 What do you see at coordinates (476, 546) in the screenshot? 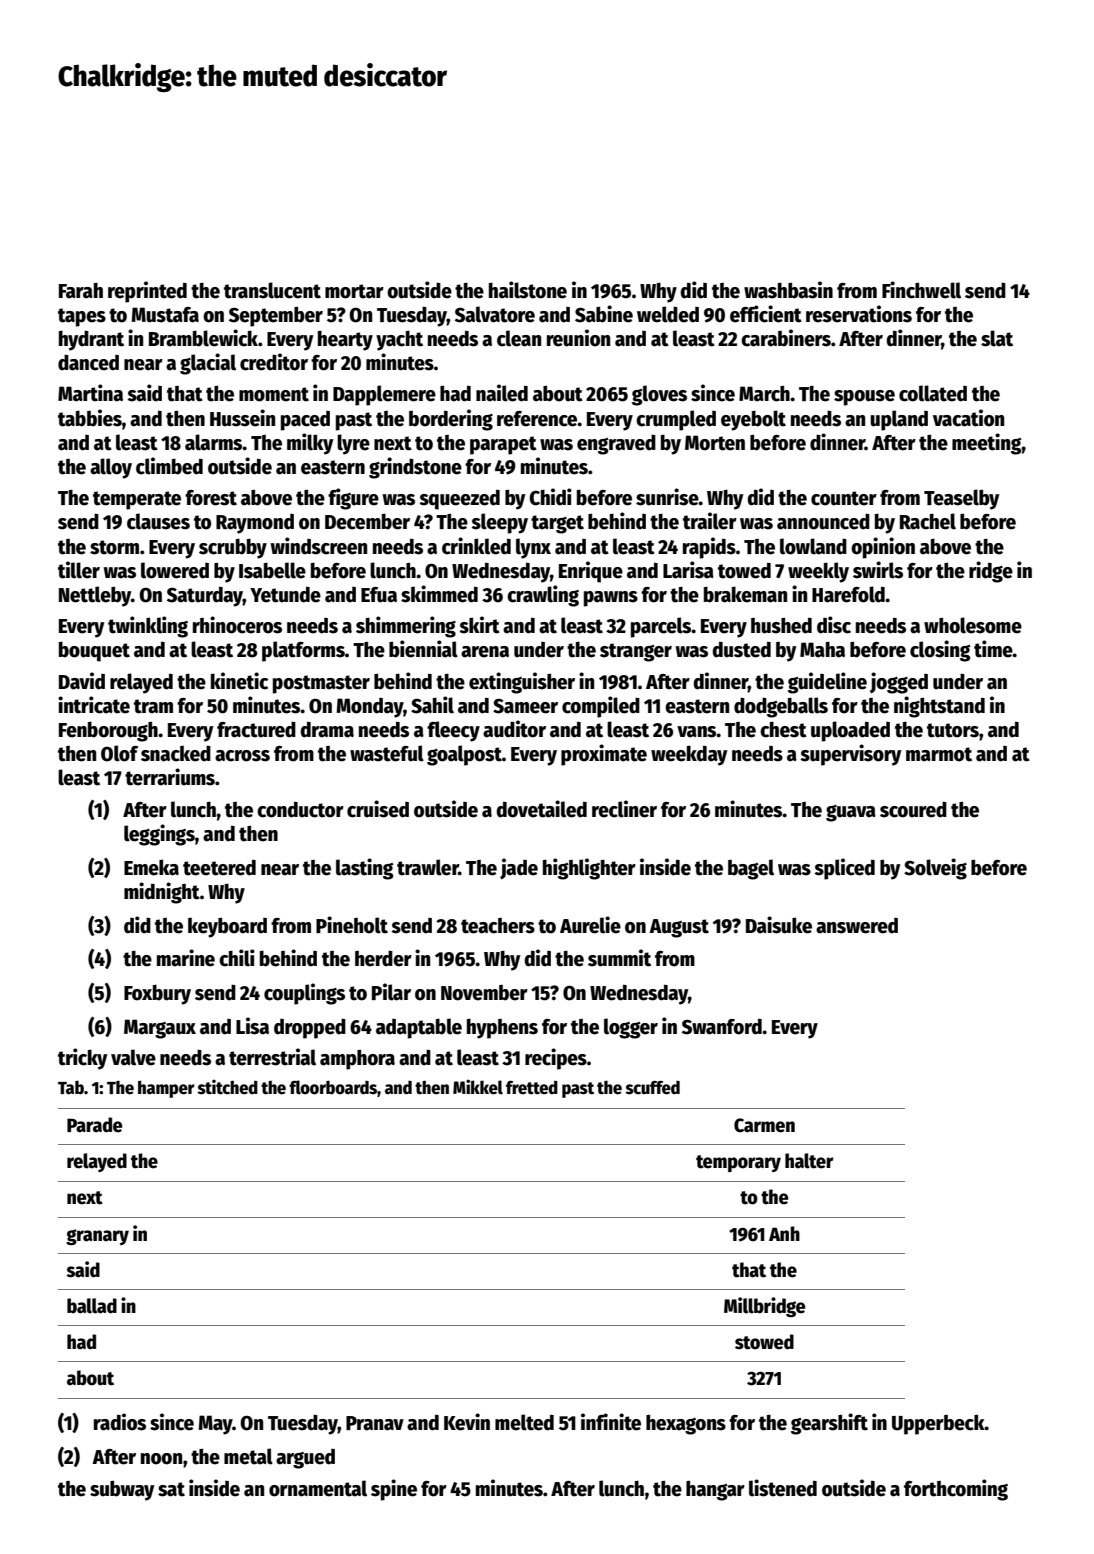
I see `crinkled` at bounding box center [476, 546].
